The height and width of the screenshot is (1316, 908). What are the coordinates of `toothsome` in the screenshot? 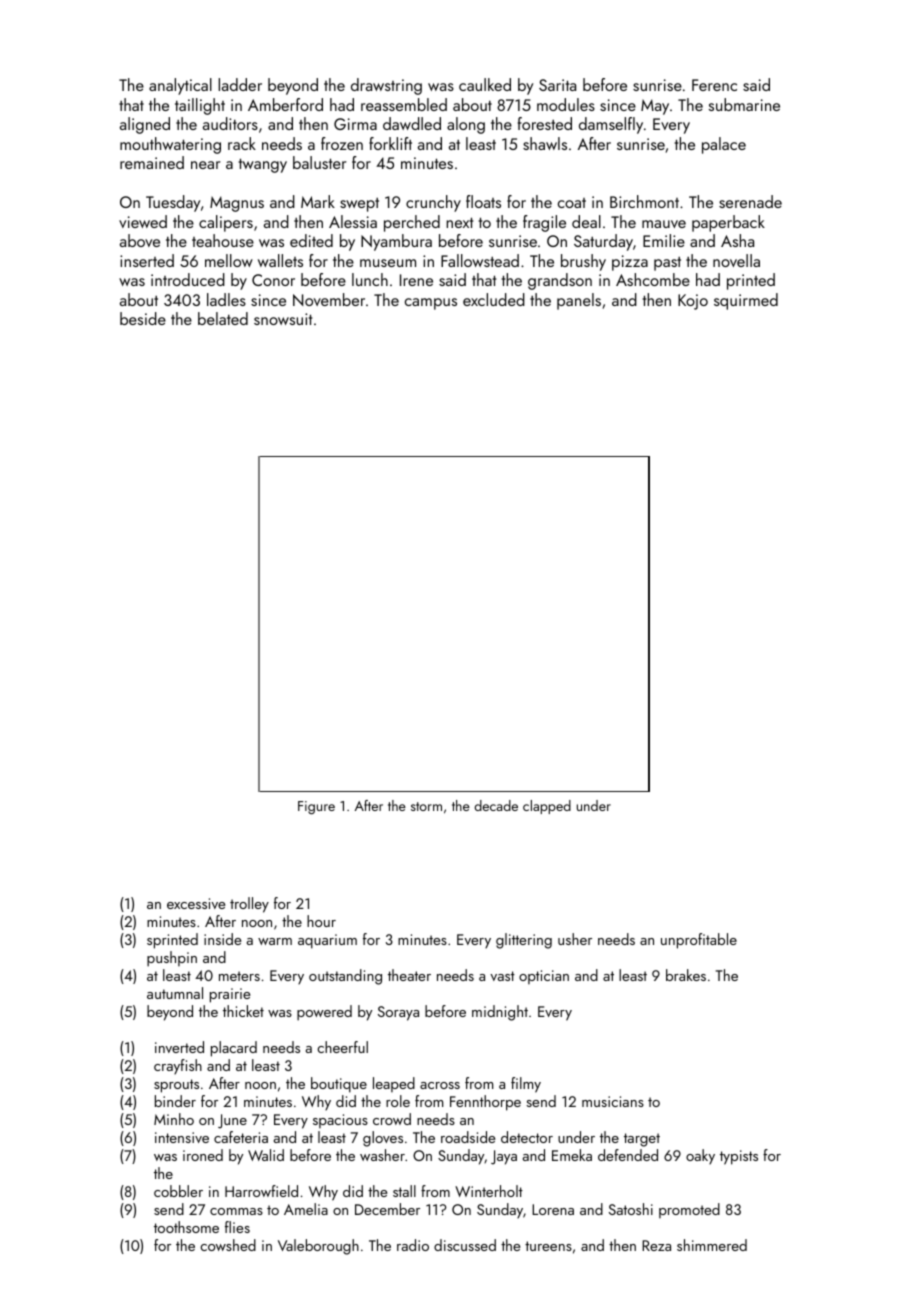 It's located at (186, 1227).
